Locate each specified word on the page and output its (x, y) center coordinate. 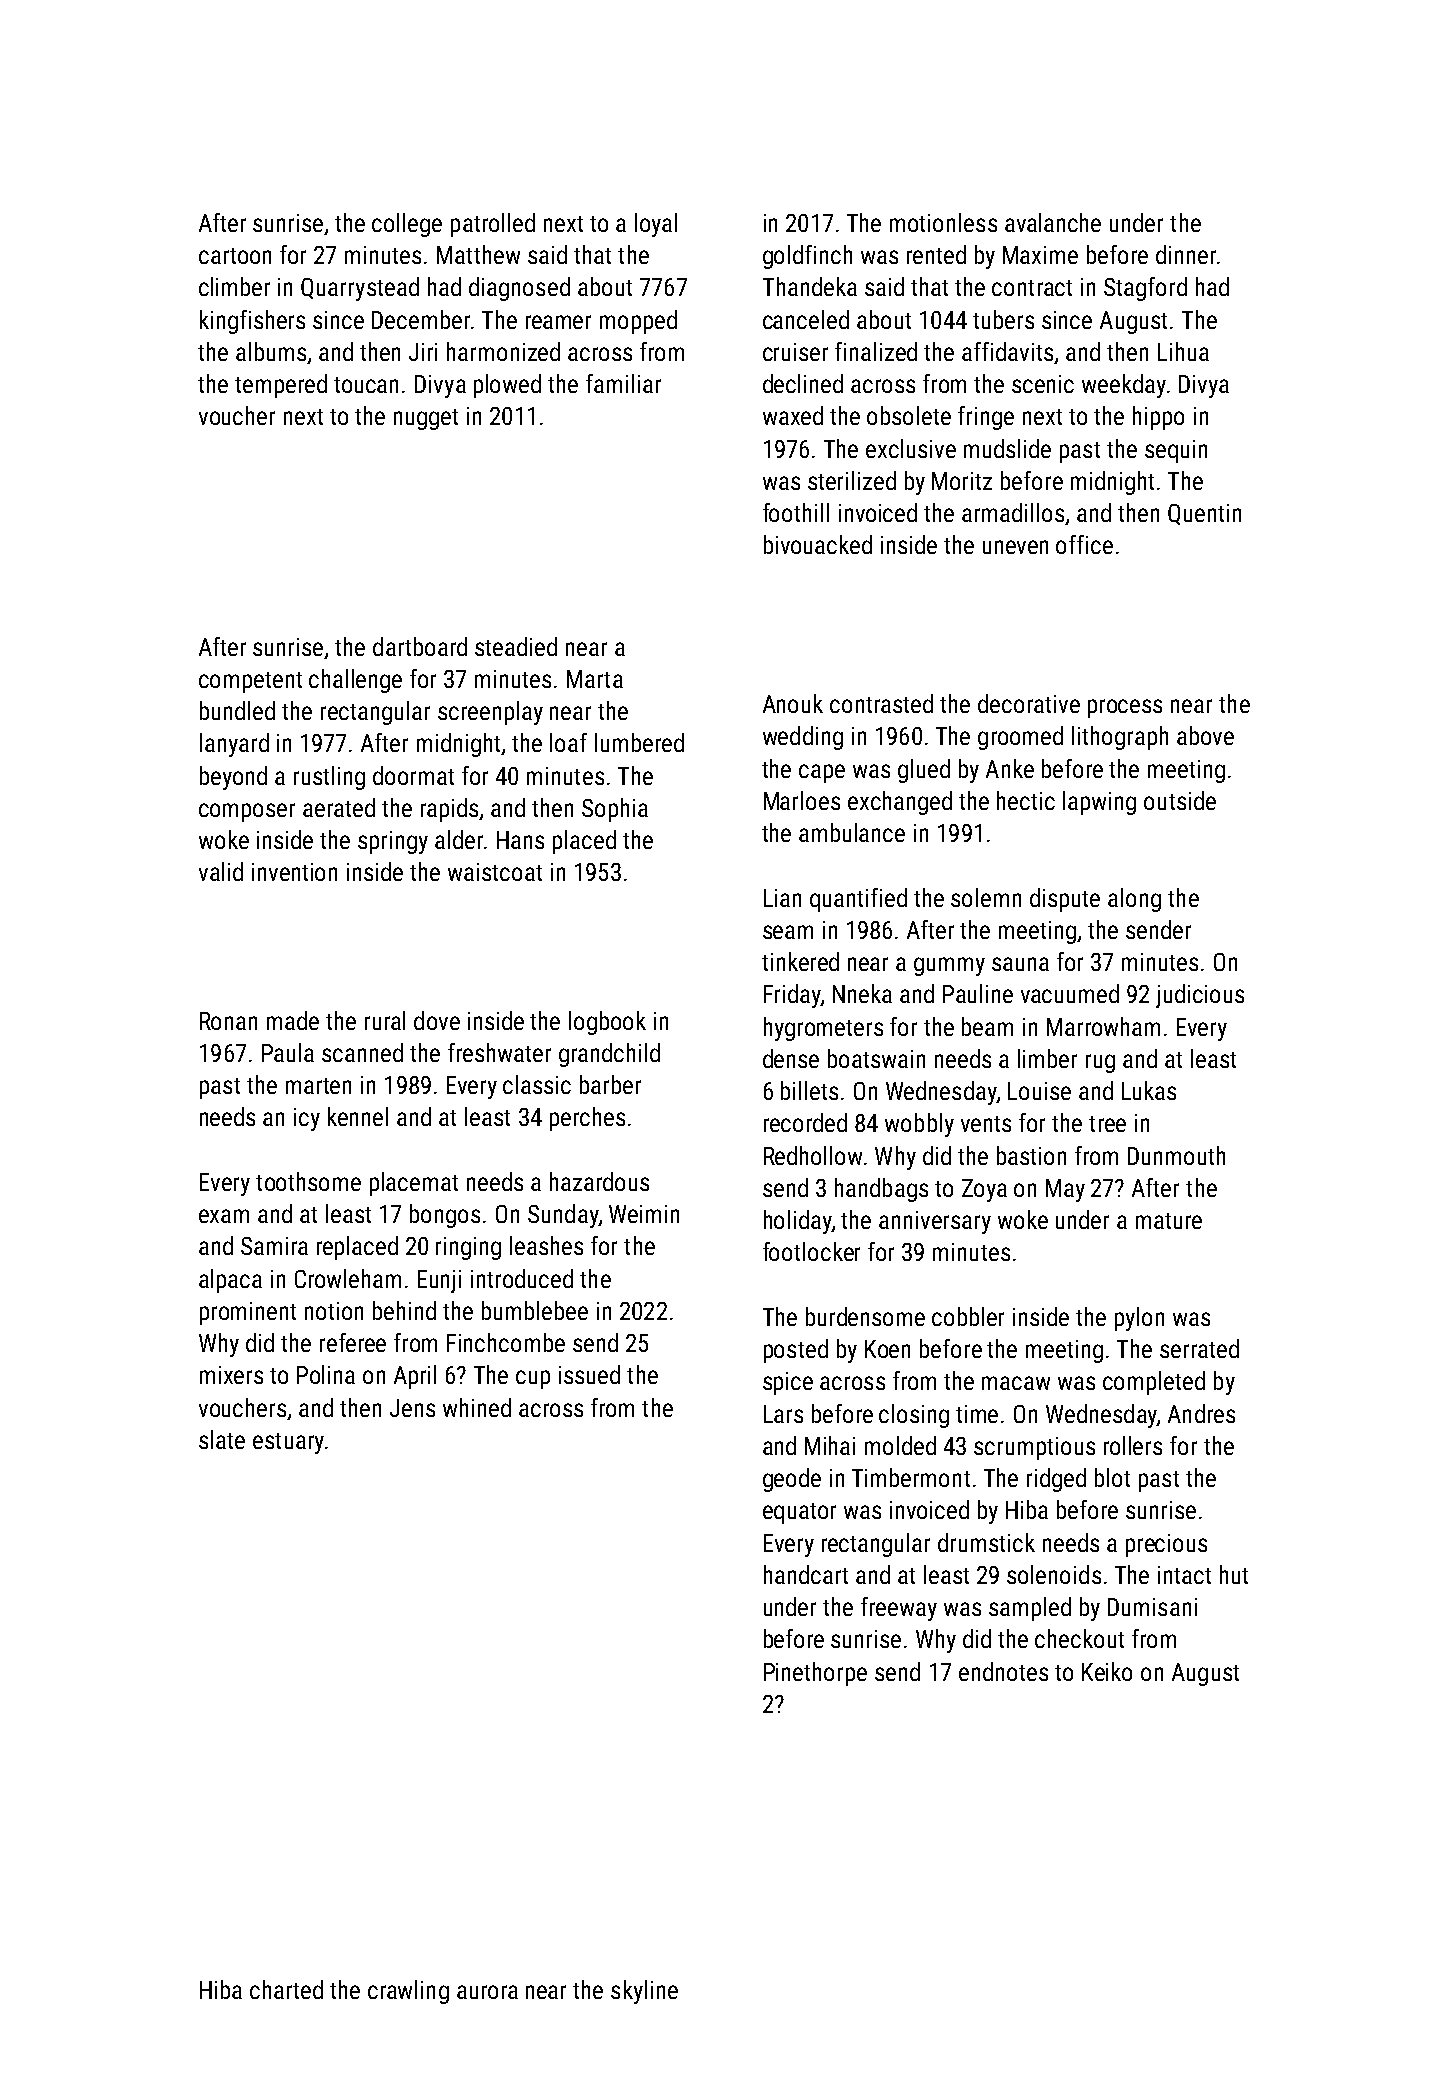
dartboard (420, 646)
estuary (288, 1443)
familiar (623, 383)
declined (803, 383)
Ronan (228, 1021)
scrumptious (1034, 1448)
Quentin (1204, 514)
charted (286, 1989)
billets (809, 1090)
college (407, 225)
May (1065, 1190)
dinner (1186, 254)
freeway (899, 1609)
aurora (487, 1992)
